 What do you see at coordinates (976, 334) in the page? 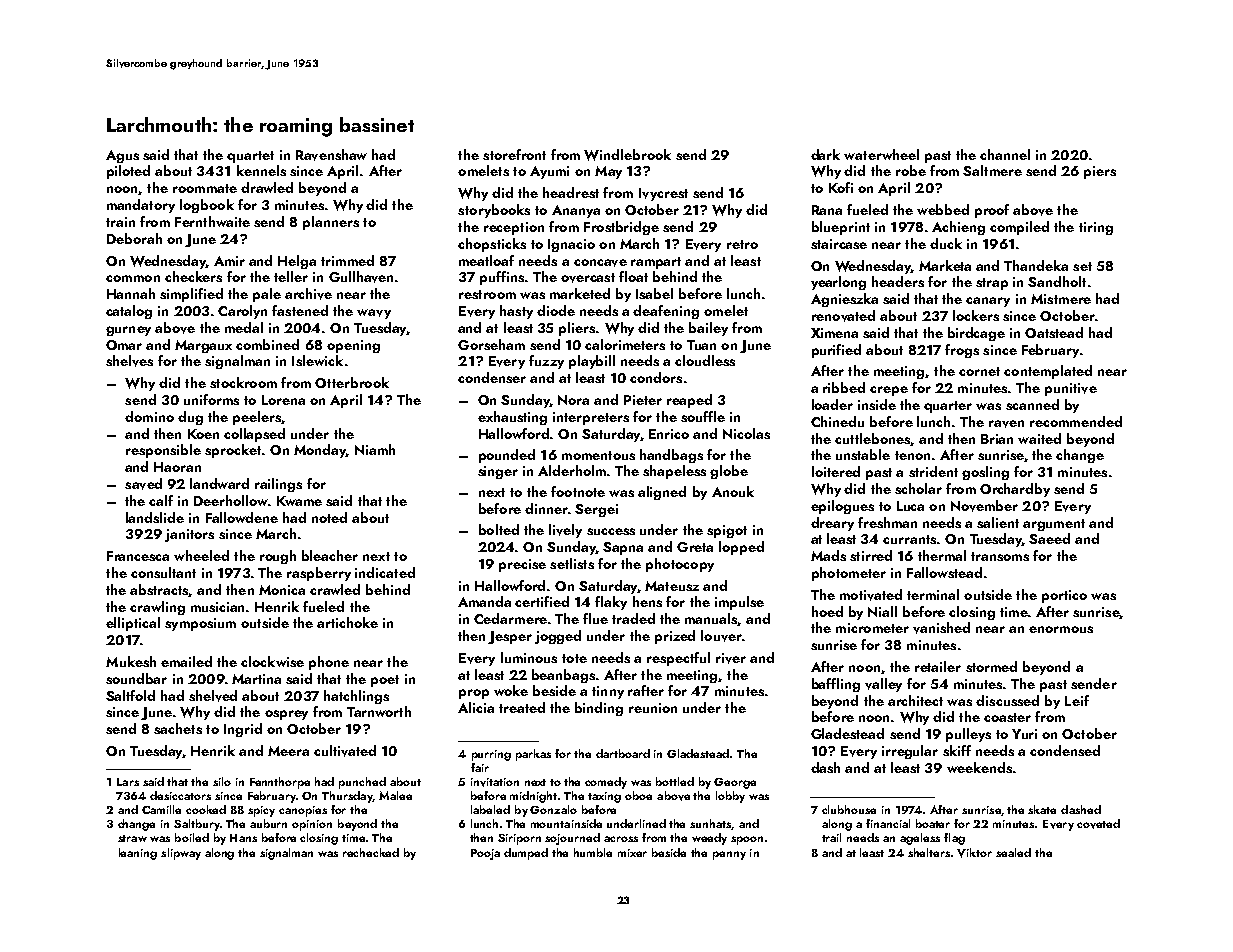
I see `birdcage` at bounding box center [976, 334].
